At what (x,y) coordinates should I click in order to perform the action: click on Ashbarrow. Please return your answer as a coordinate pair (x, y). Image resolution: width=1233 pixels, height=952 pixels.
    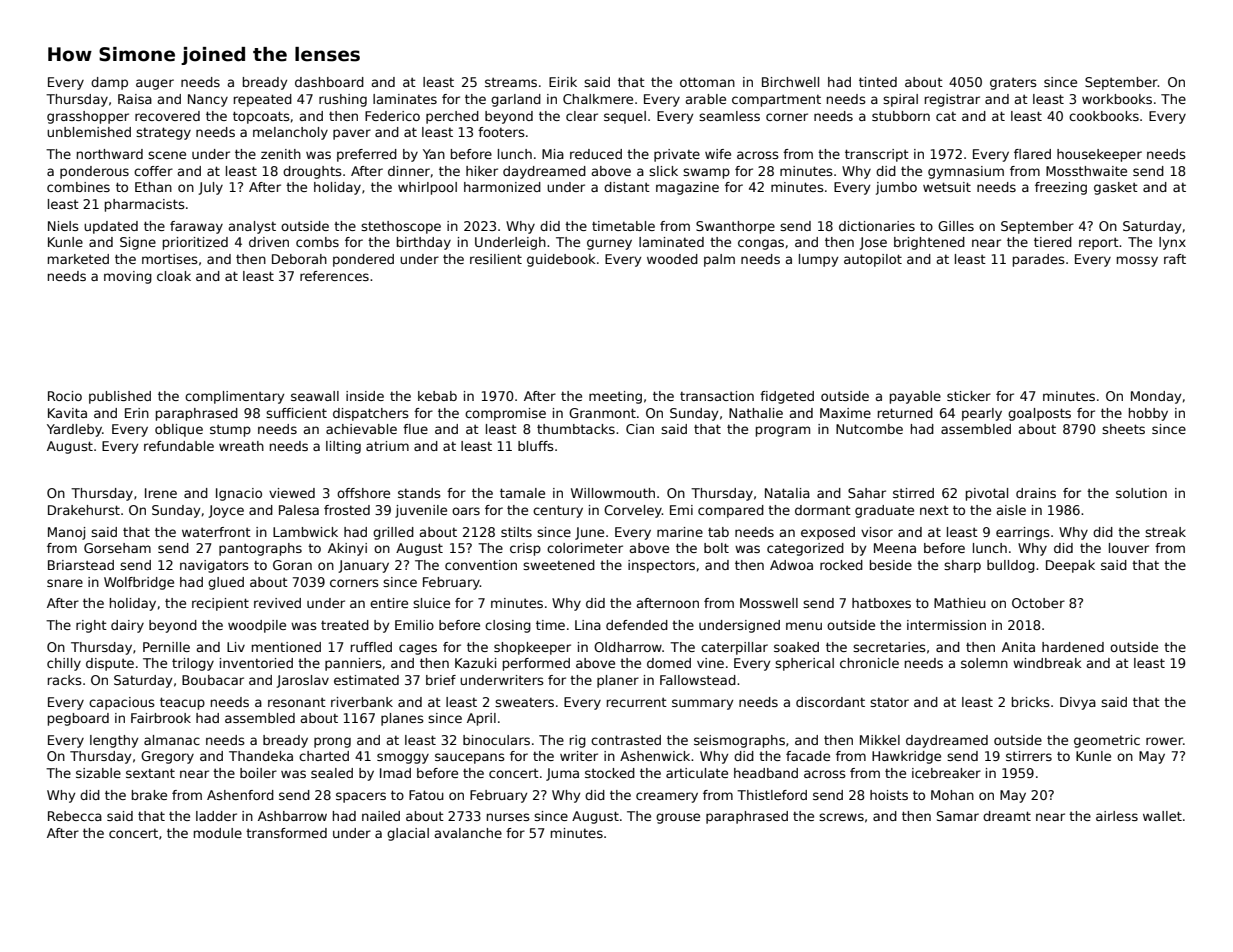
    Looking at the image, I should click on (292, 816).
